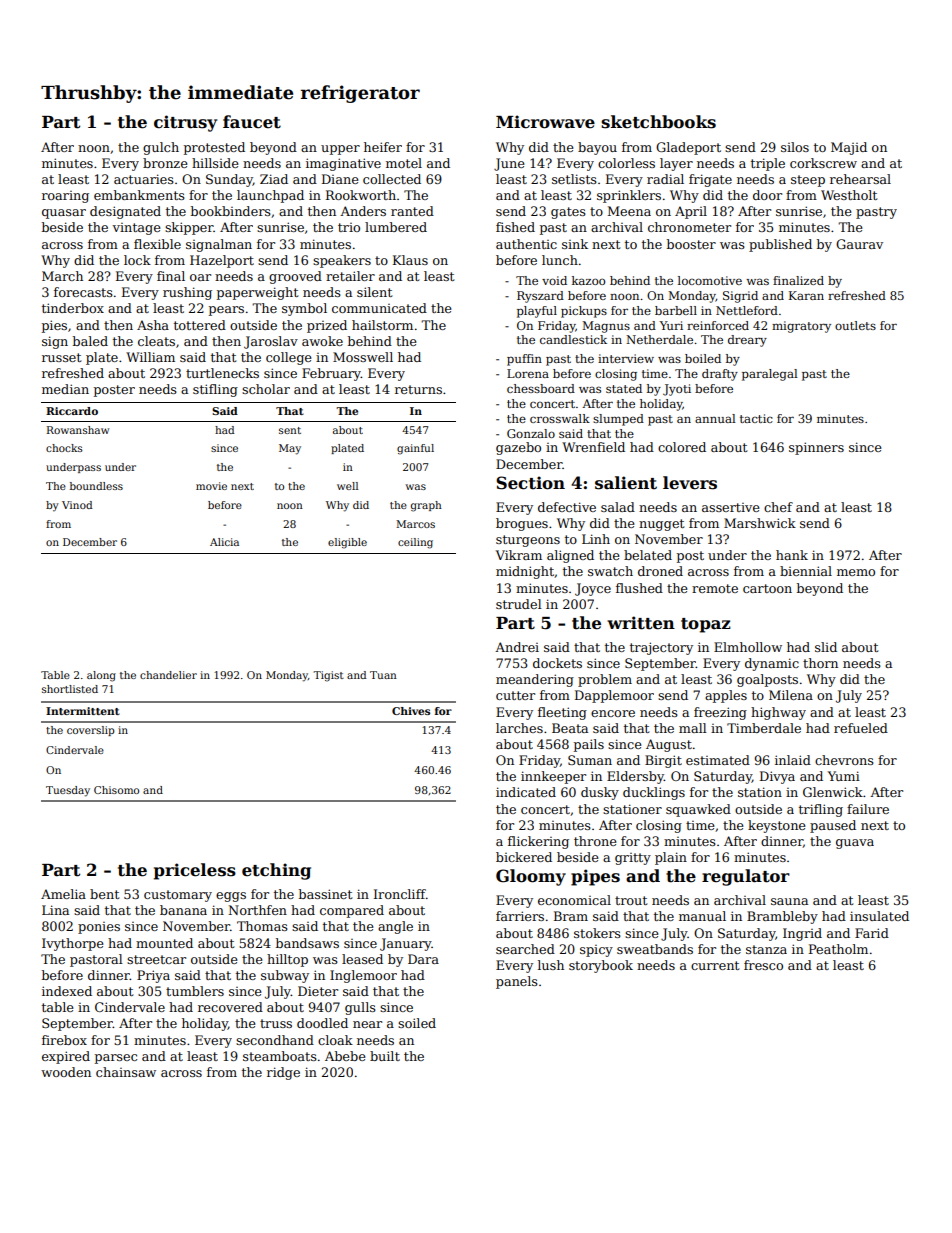 This document has height=1233, width=952. I want to click on current, so click(715, 965).
